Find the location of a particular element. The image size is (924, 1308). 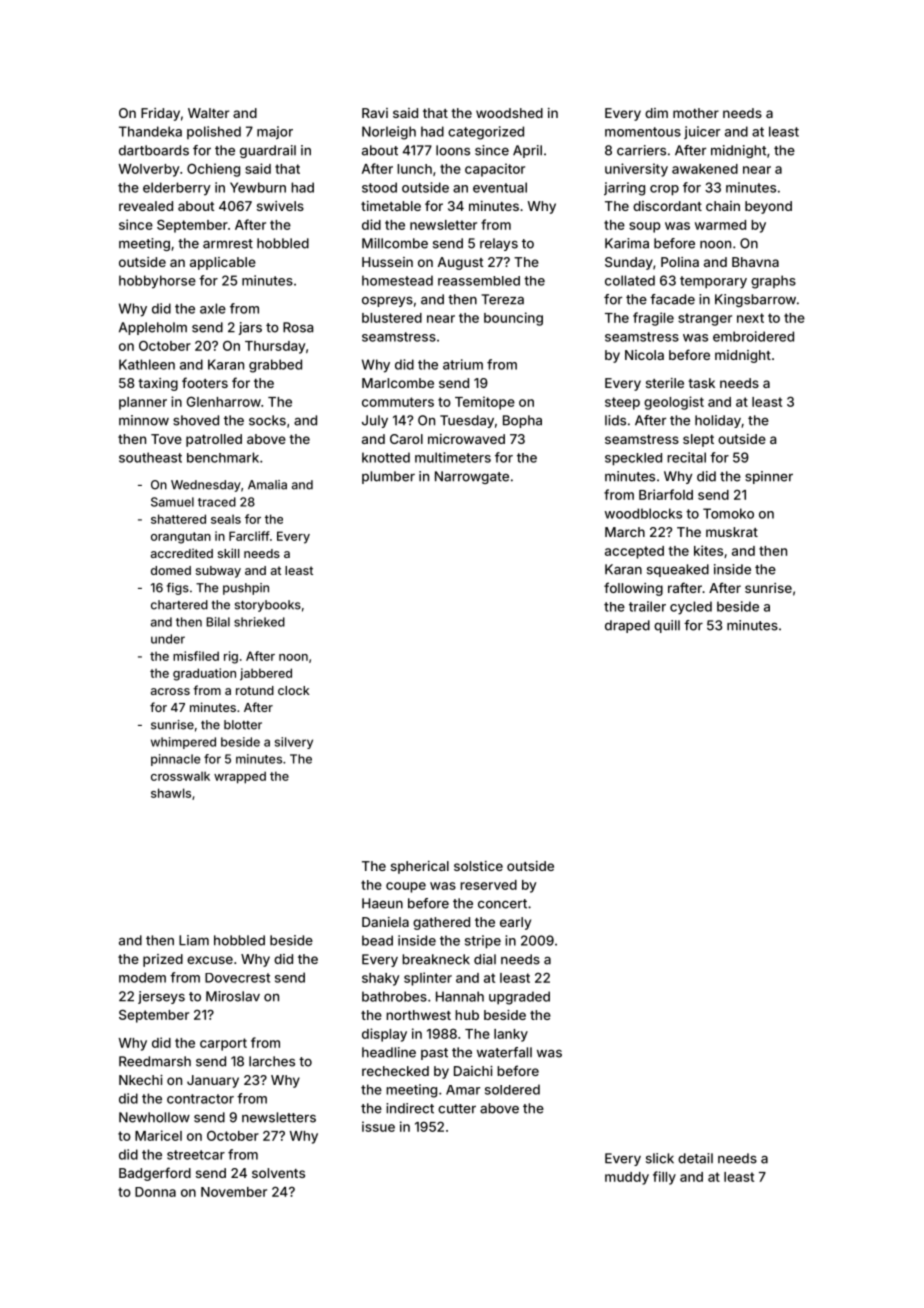

soldered is located at coordinates (512, 1089).
